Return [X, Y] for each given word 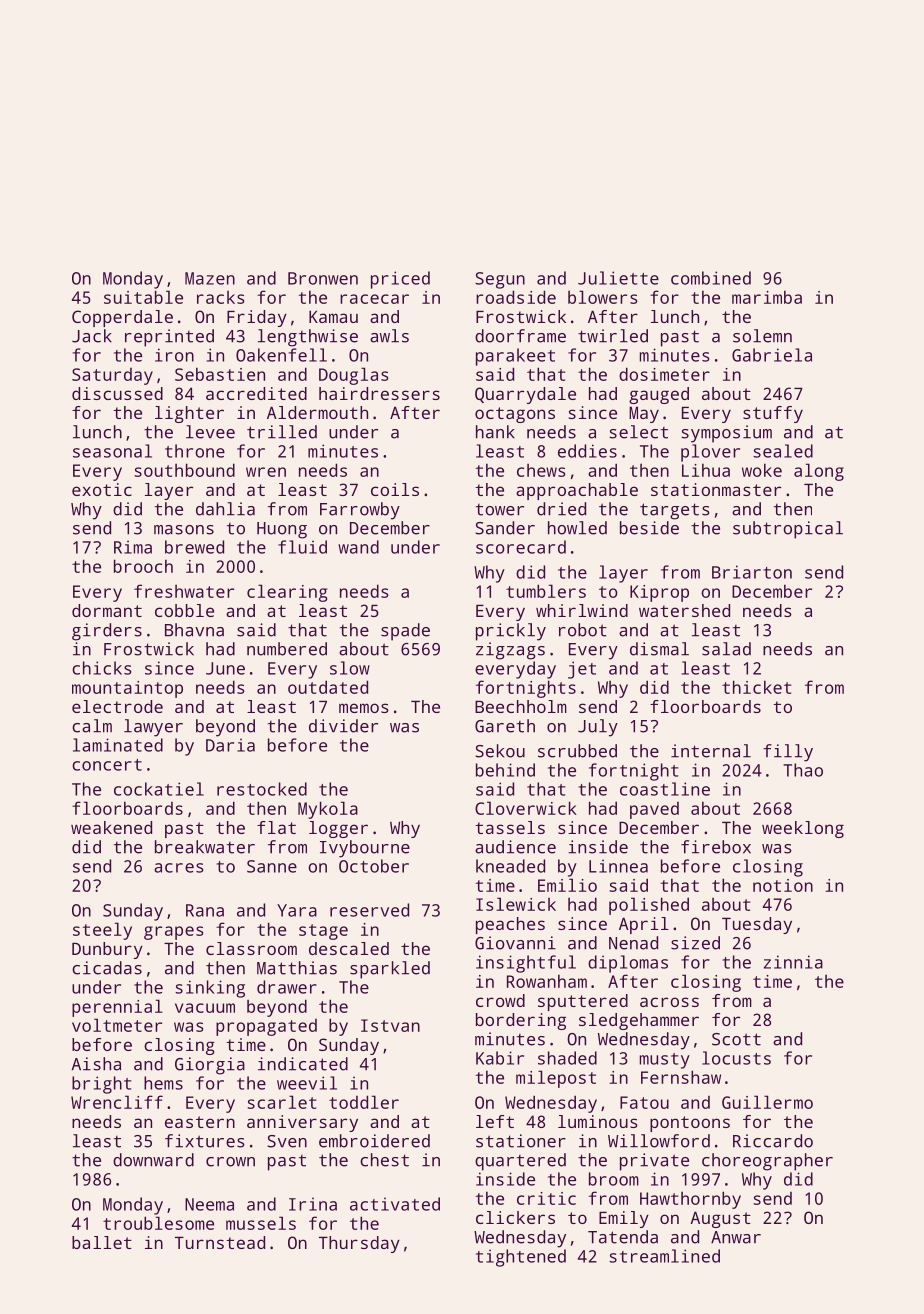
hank [495, 432]
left [495, 1121]
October [374, 866]
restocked [262, 789]
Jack [92, 336]
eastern [200, 1122]
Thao [803, 770]
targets [675, 511]
